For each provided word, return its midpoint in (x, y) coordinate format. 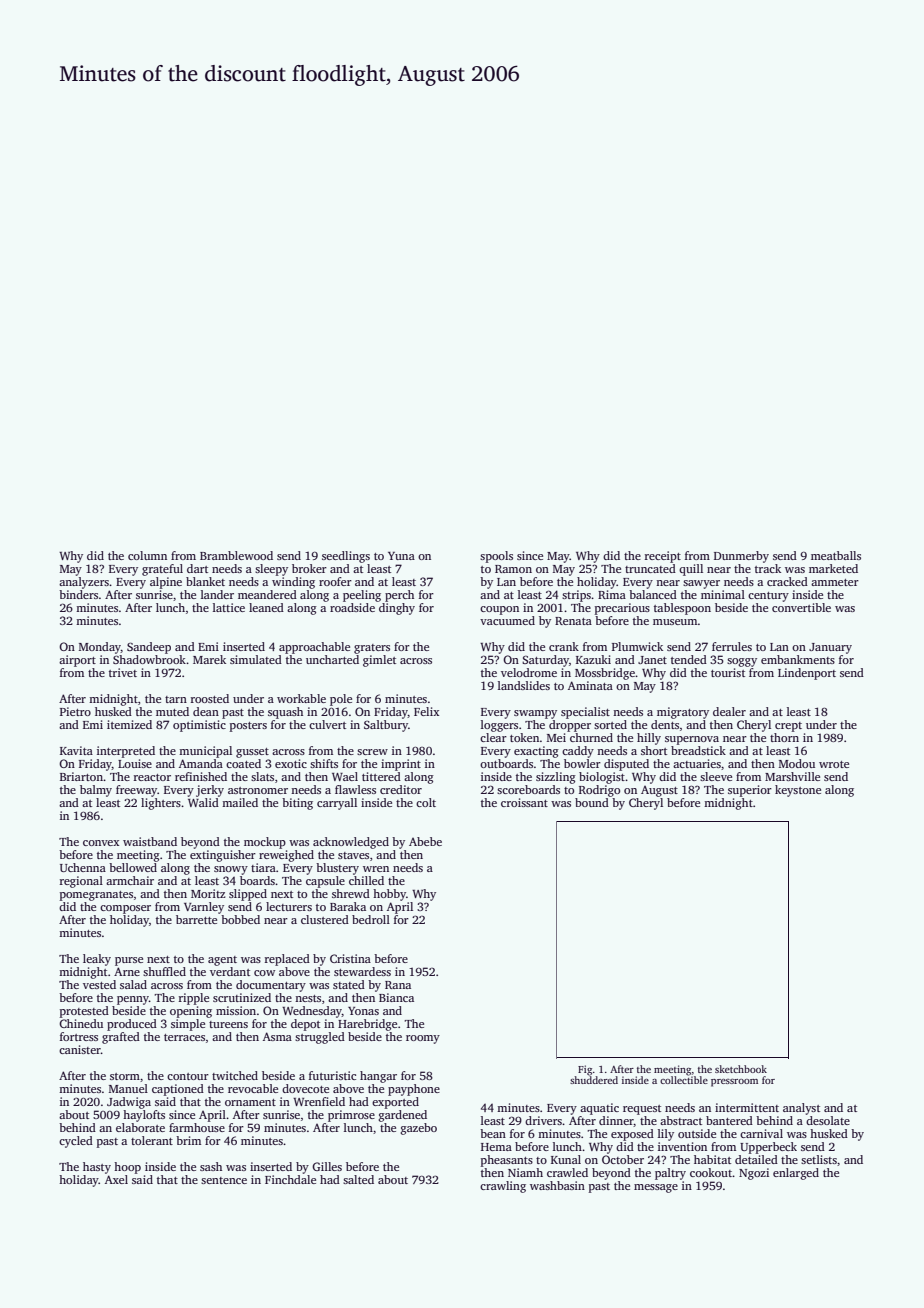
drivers (543, 1120)
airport (77, 661)
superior (750, 791)
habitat (712, 1159)
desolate (828, 1120)
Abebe (425, 841)
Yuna (401, 556)
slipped (248, 895)
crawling (503, 1187)
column (147, 555)
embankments (798, 659)
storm (125, 1076)
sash (211, 1166)
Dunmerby (741, 557)
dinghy (397, 609)
